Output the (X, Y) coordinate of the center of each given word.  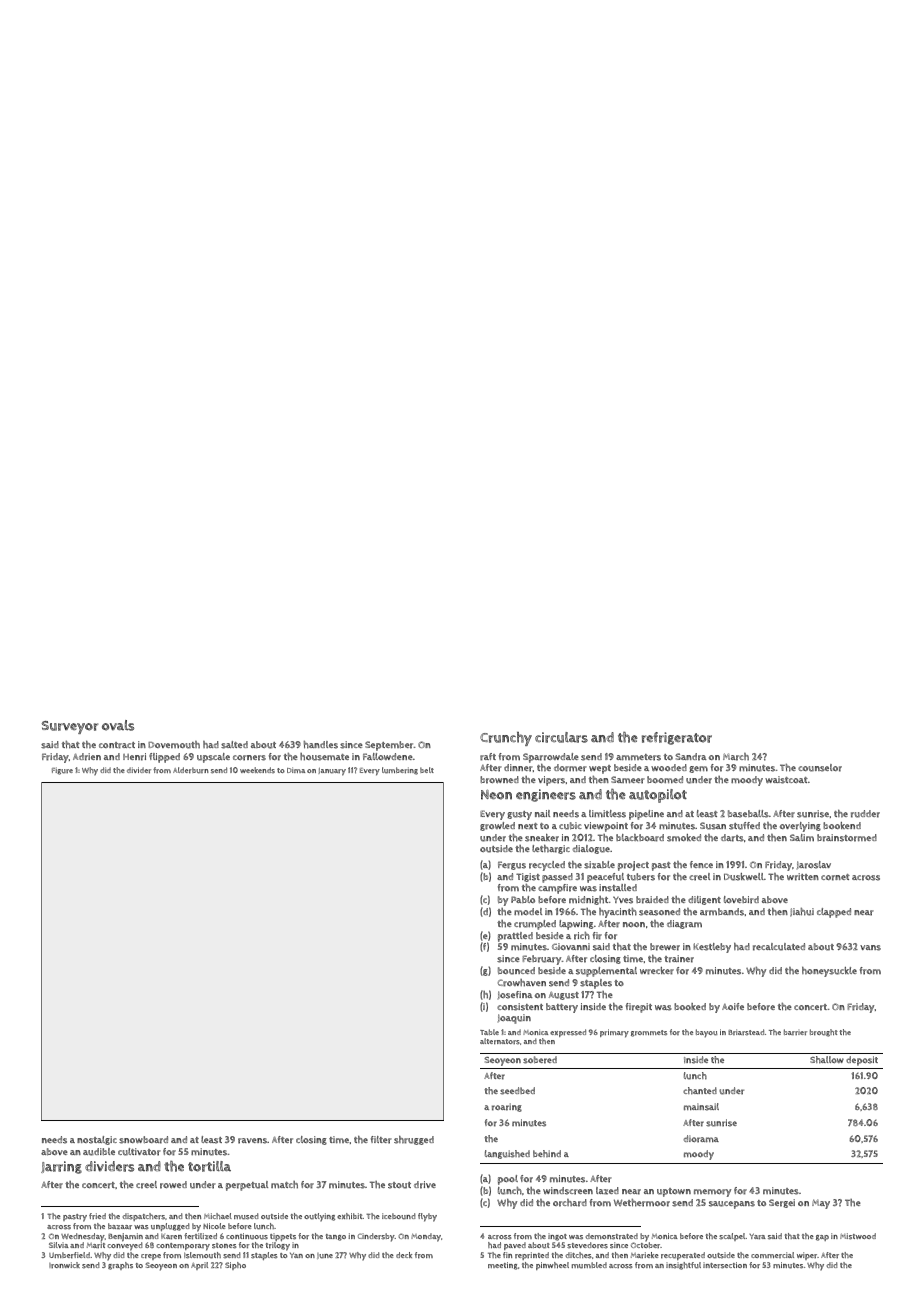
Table (489, 1032)
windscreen (568, 1191)
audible (99, 1152)
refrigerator (677, 738)
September (389, 746)
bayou (706, 1033)
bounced (516, 971)
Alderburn (191, 770)
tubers (641, 877)
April (199, 1266)
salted (234, 745)
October (645, 1245)
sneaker (542, 838)
